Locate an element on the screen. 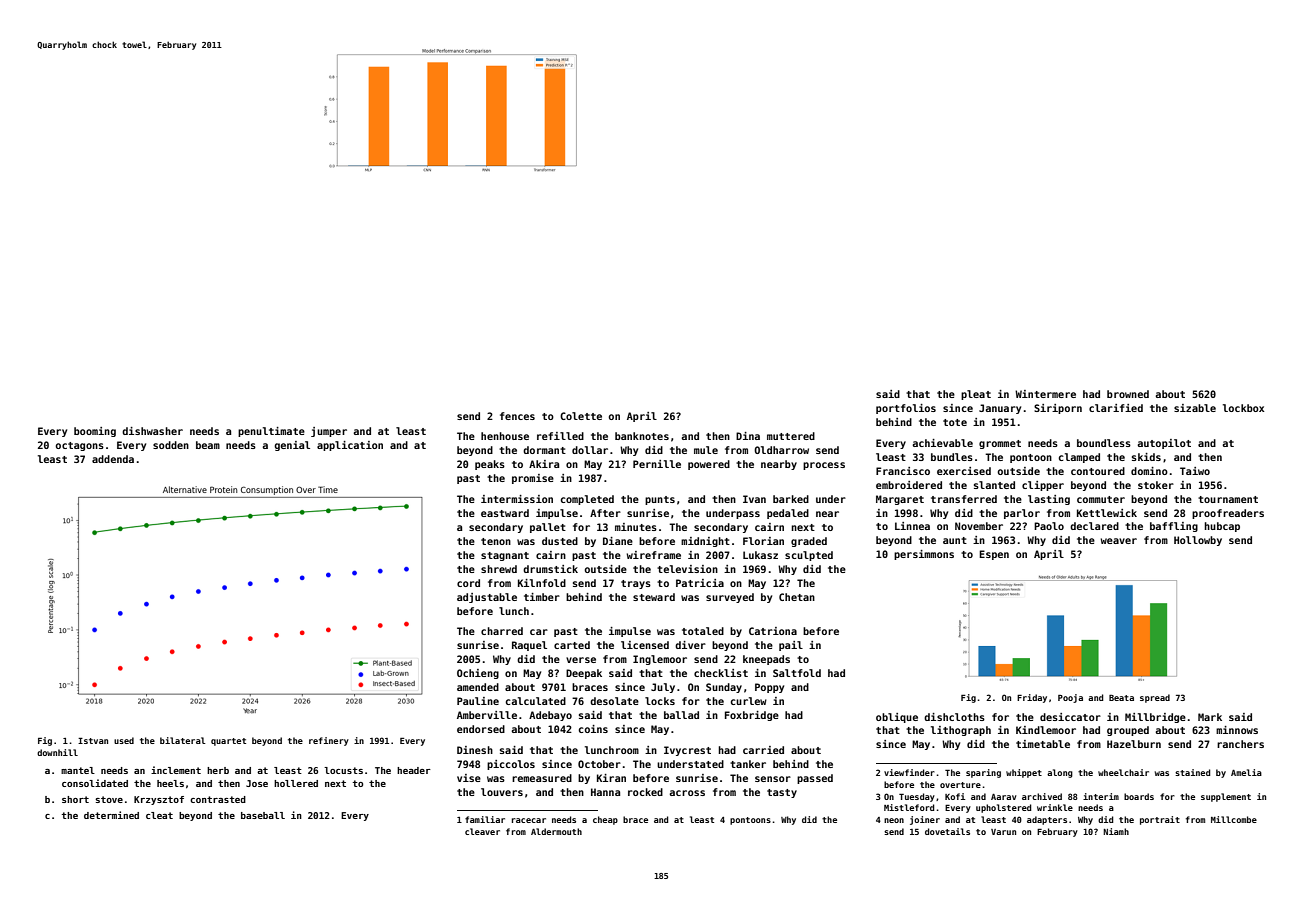  amended is located at coordinates (478, 687).
